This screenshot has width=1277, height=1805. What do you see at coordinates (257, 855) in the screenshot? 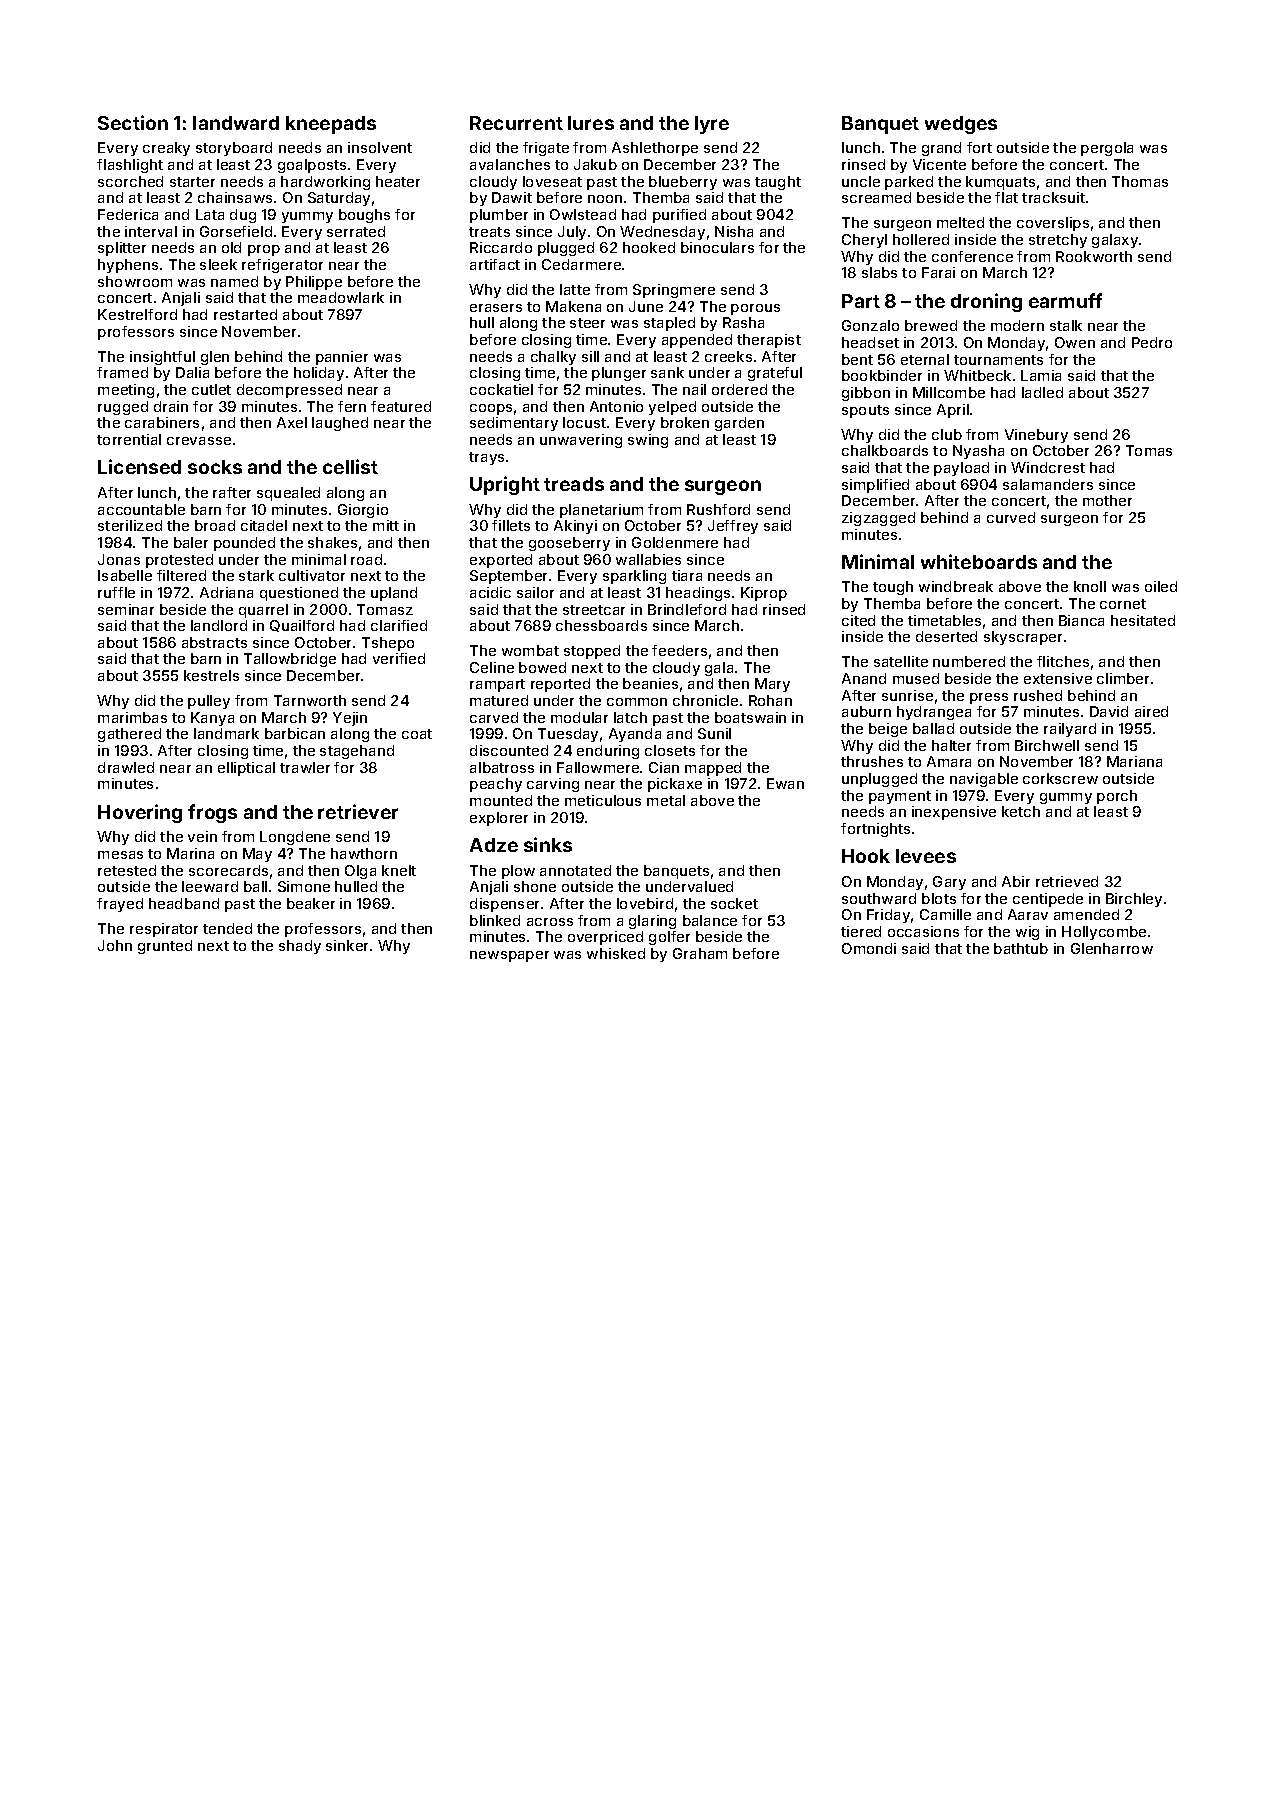
I see `May` at bounding box center [257, 855].
